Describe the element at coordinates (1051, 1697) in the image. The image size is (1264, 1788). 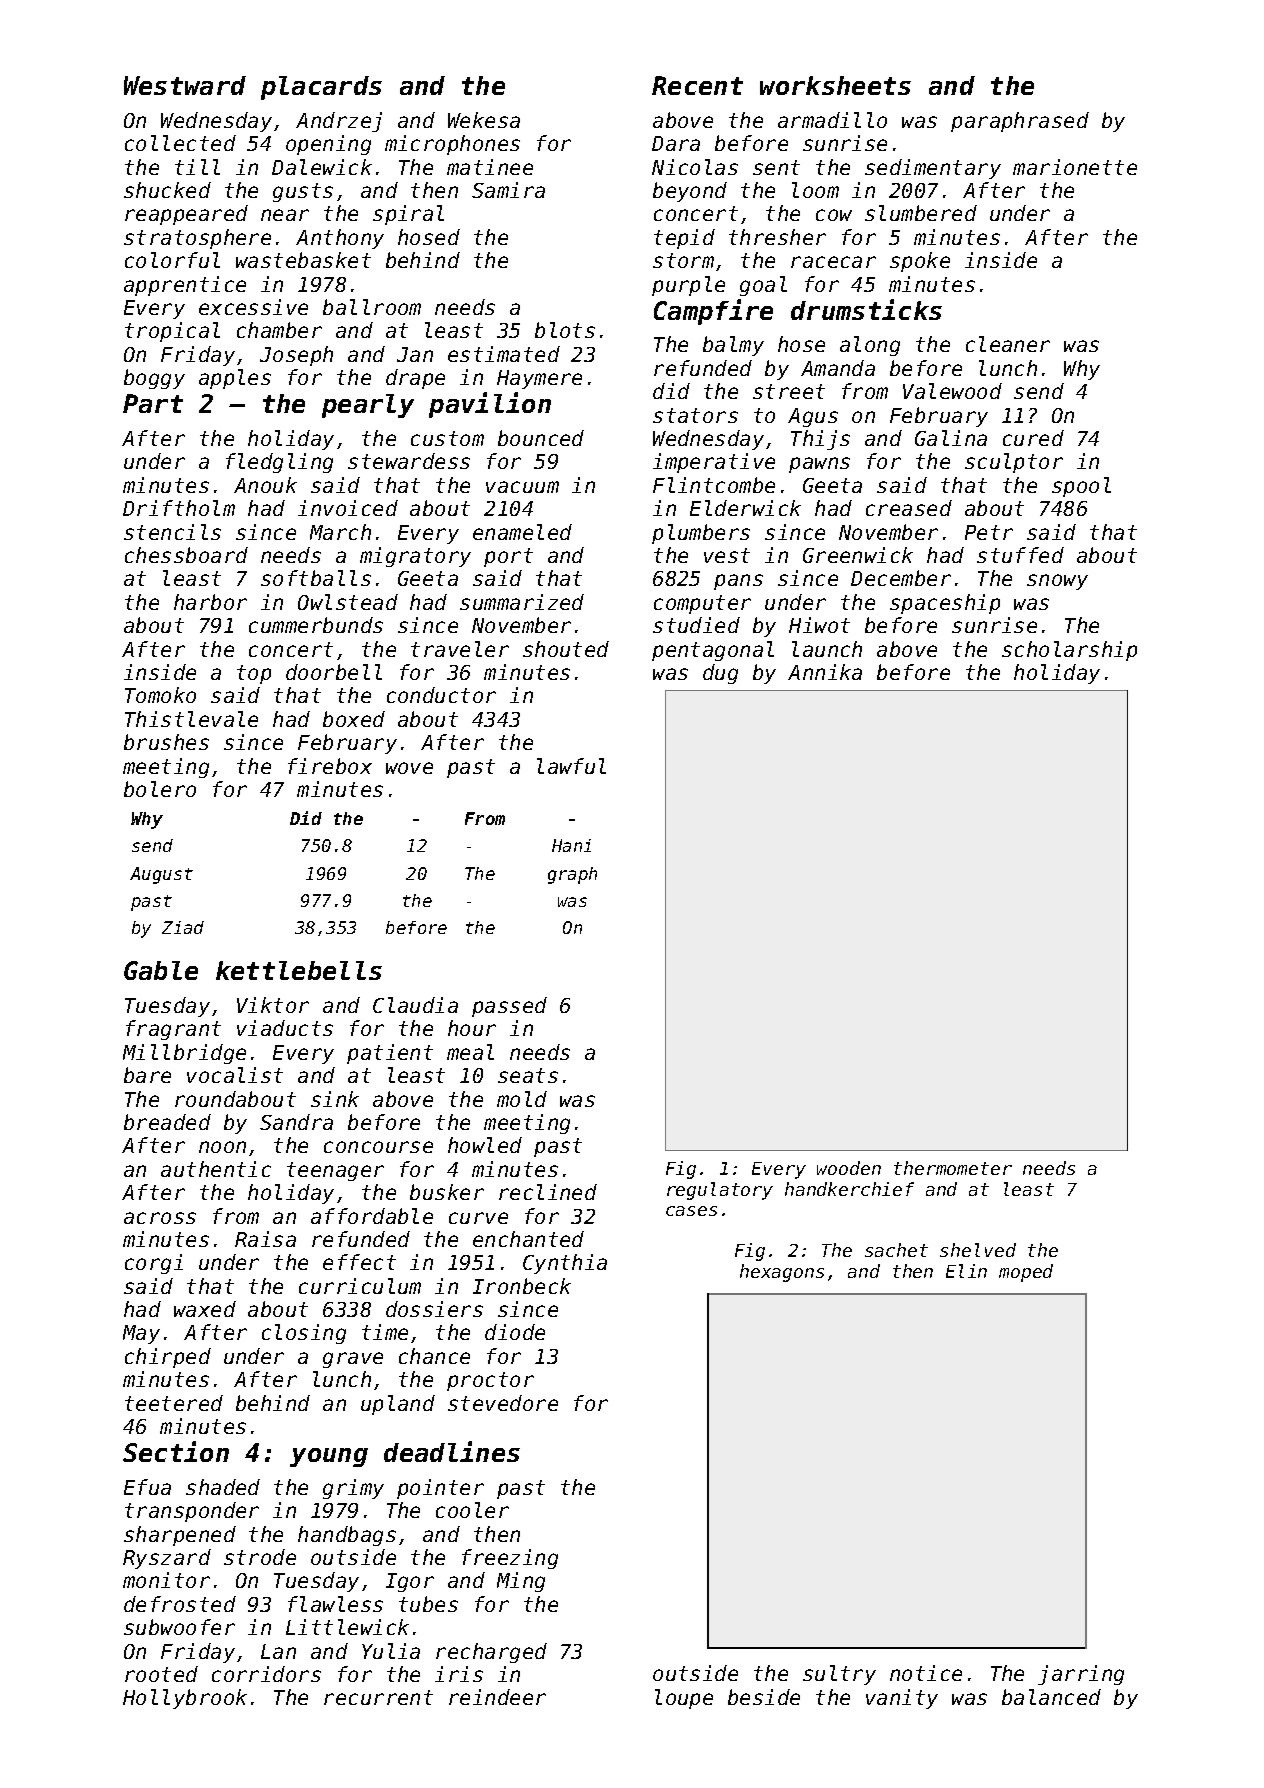
I see `balanced` at that location.
